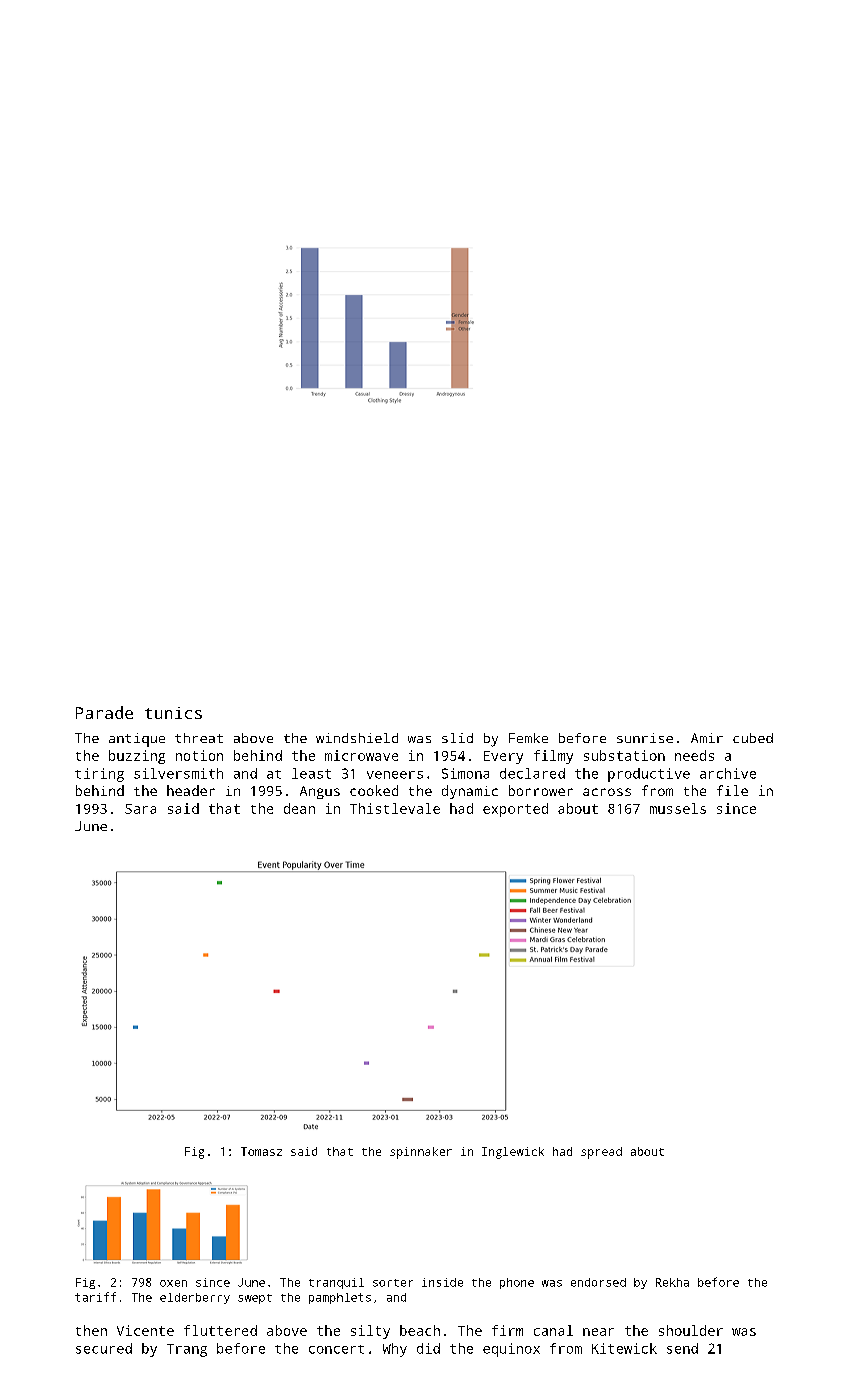 The width and height of the screenshot is (849, 1400). What do you see at coordinates (421, 1153) in the screenshot?
I see `spinnaker` at bounding box center [421, 1153].
